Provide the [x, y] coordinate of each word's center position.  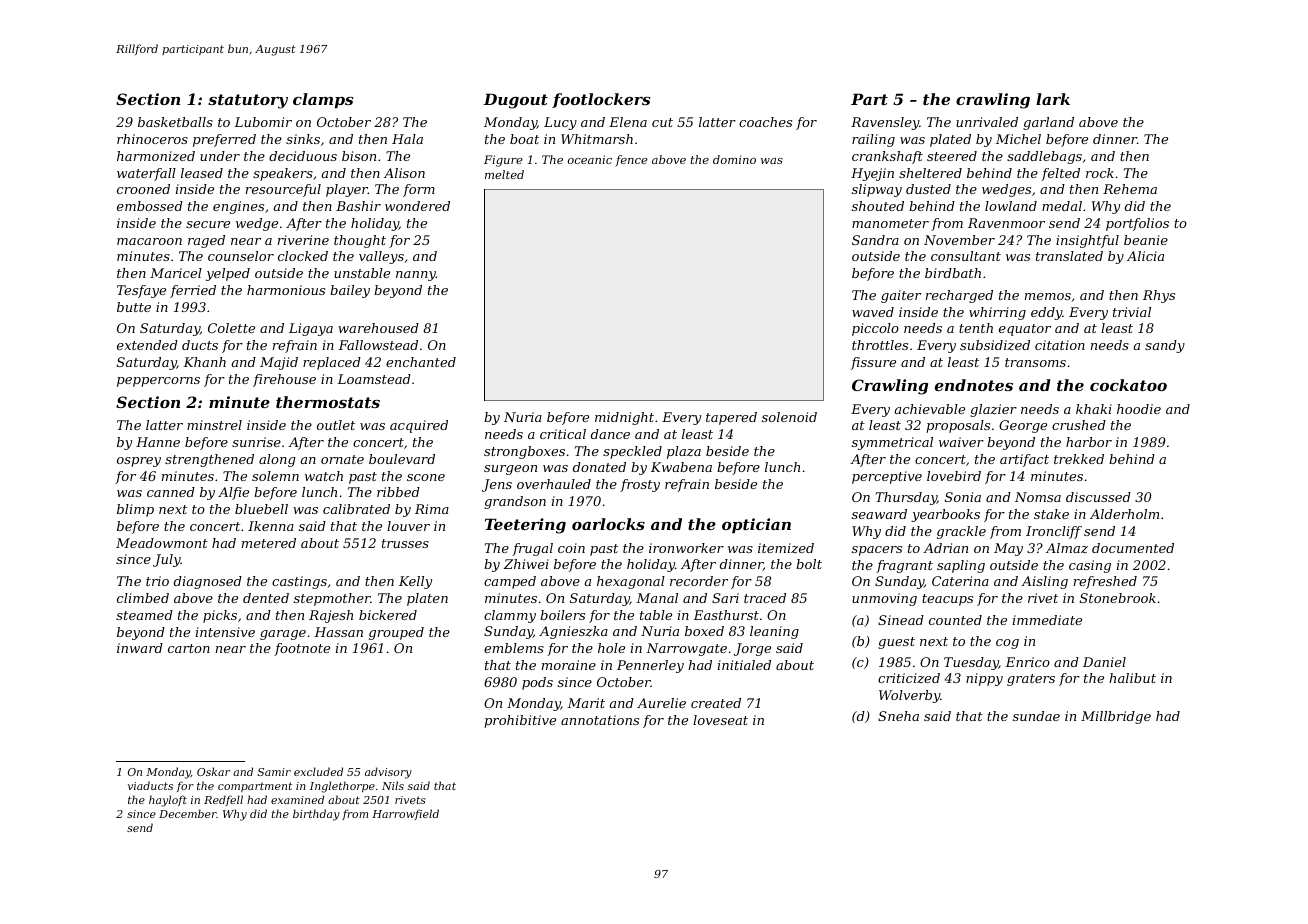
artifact [1024, 460]
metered [269, 543]
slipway [877, 190]
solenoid [789, 417]
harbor [1089, 442]
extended [147, 345]
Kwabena [681, 467]
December [188, 813]
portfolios [1137, 224]
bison [359, 156]
